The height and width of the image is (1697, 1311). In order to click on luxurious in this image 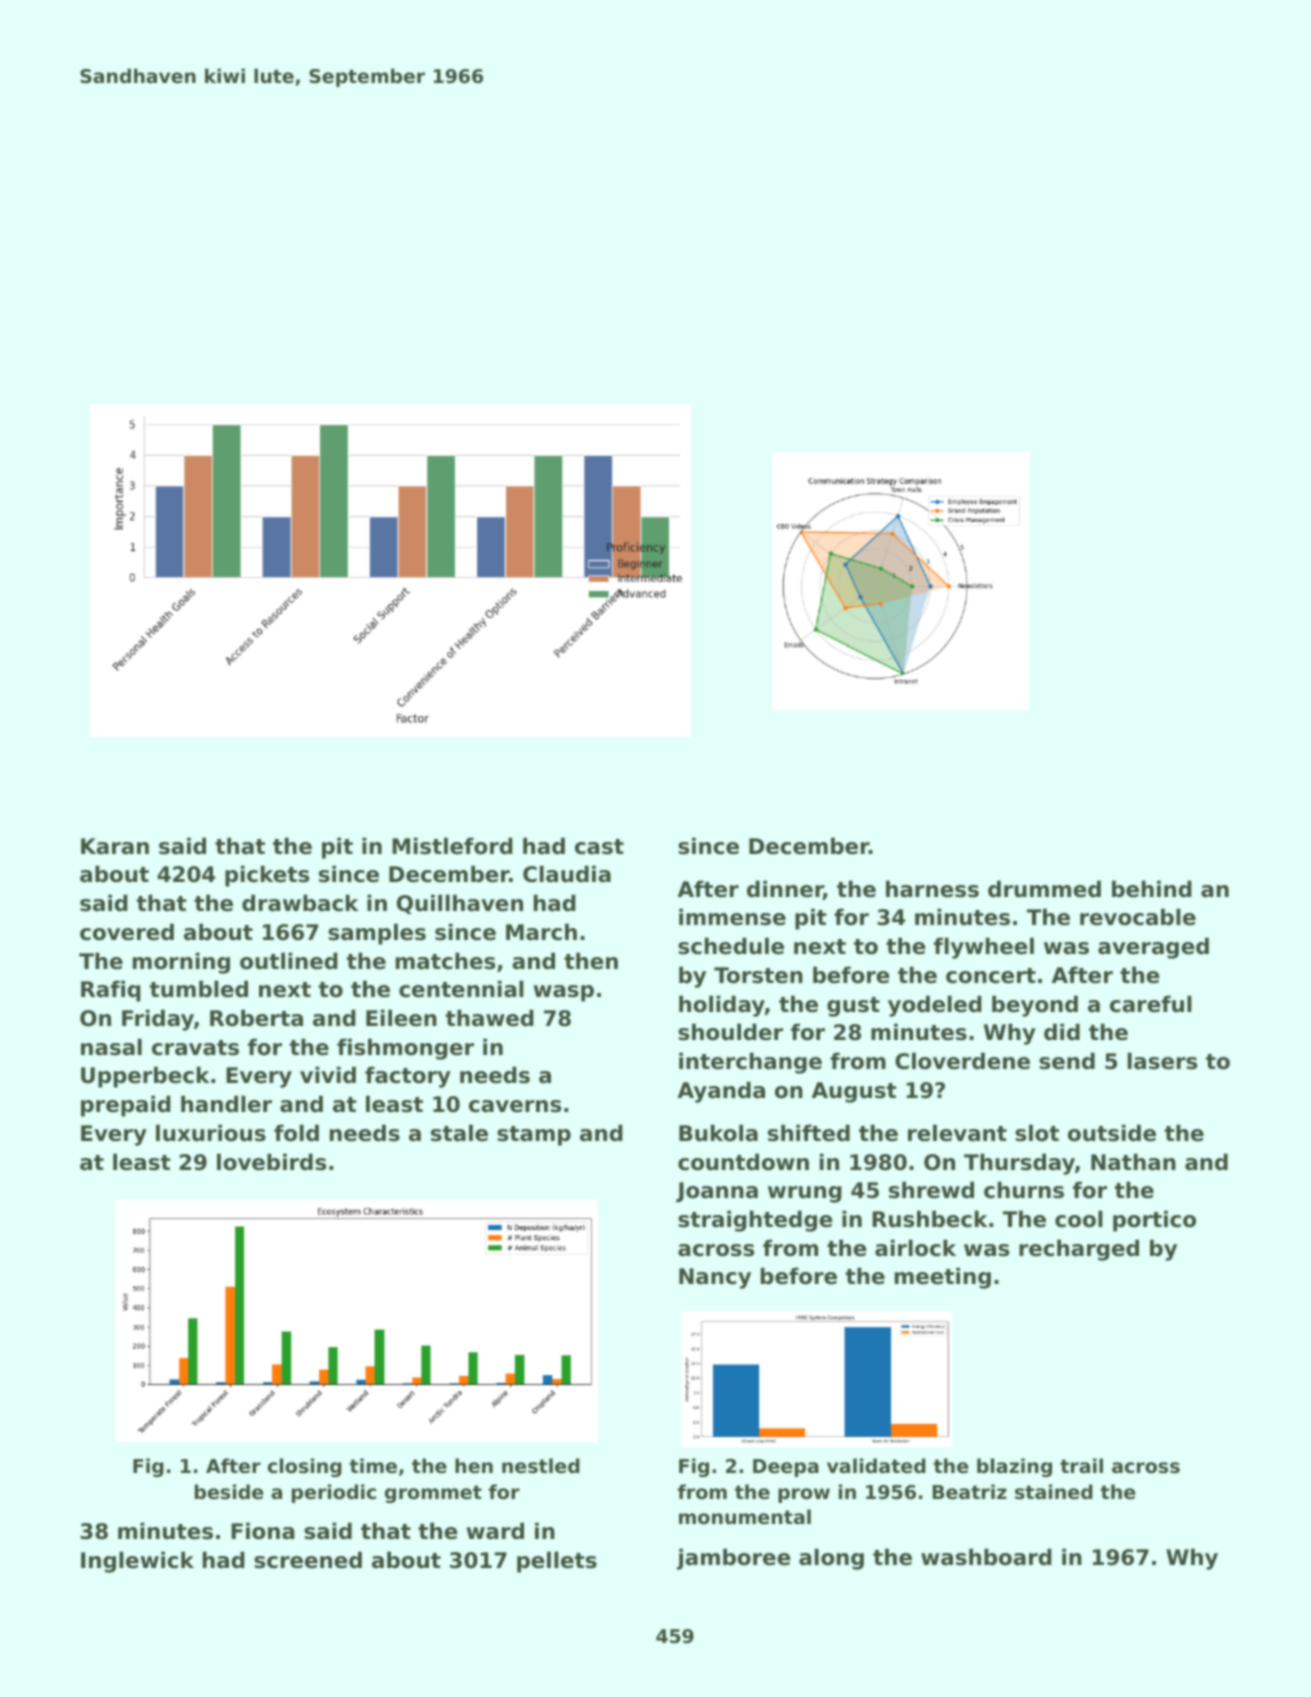, I will do `click(211, 1133)`.
